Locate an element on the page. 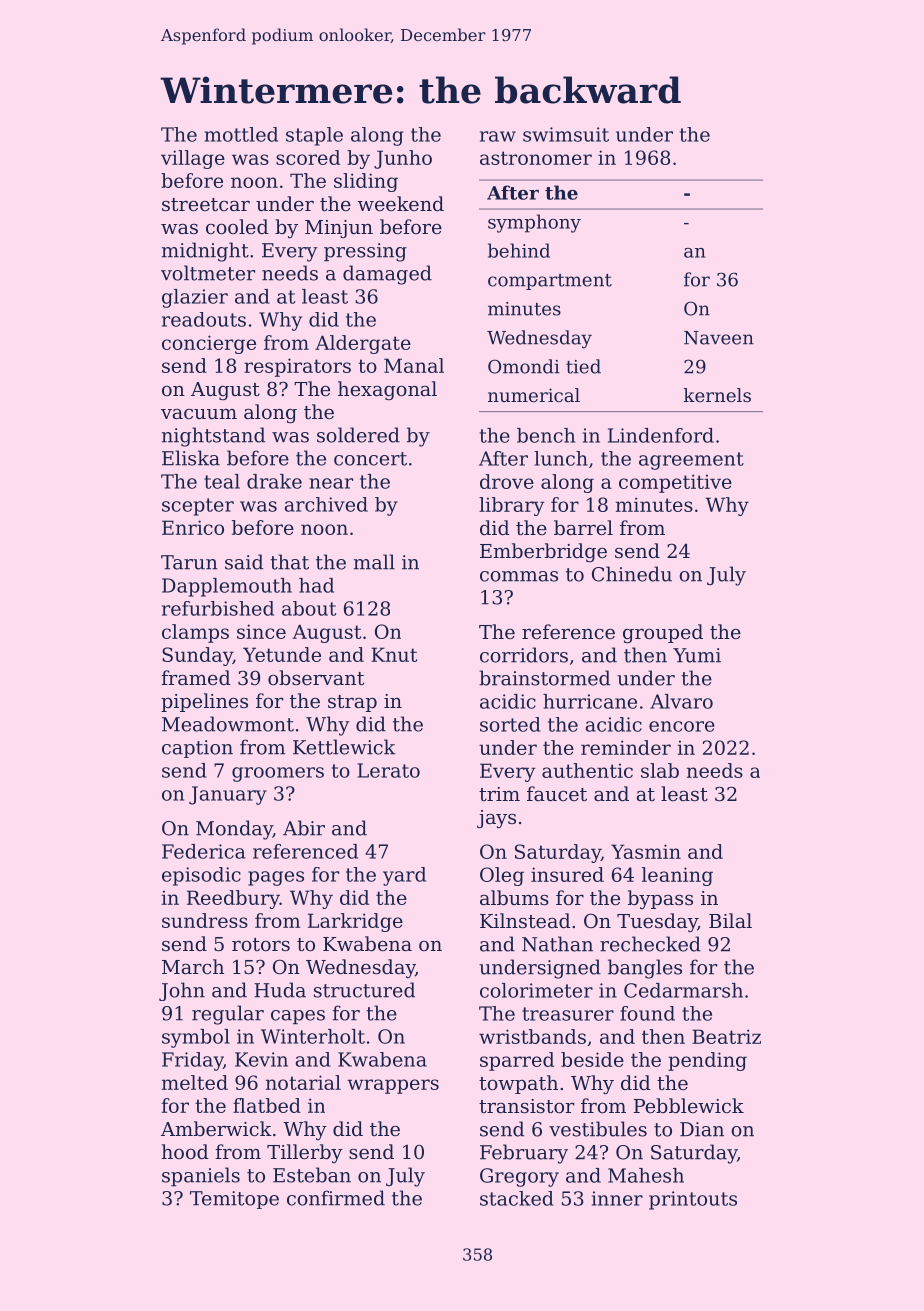 This page has width=924, height=1311. bangles is located at coordinates (645, 969).
